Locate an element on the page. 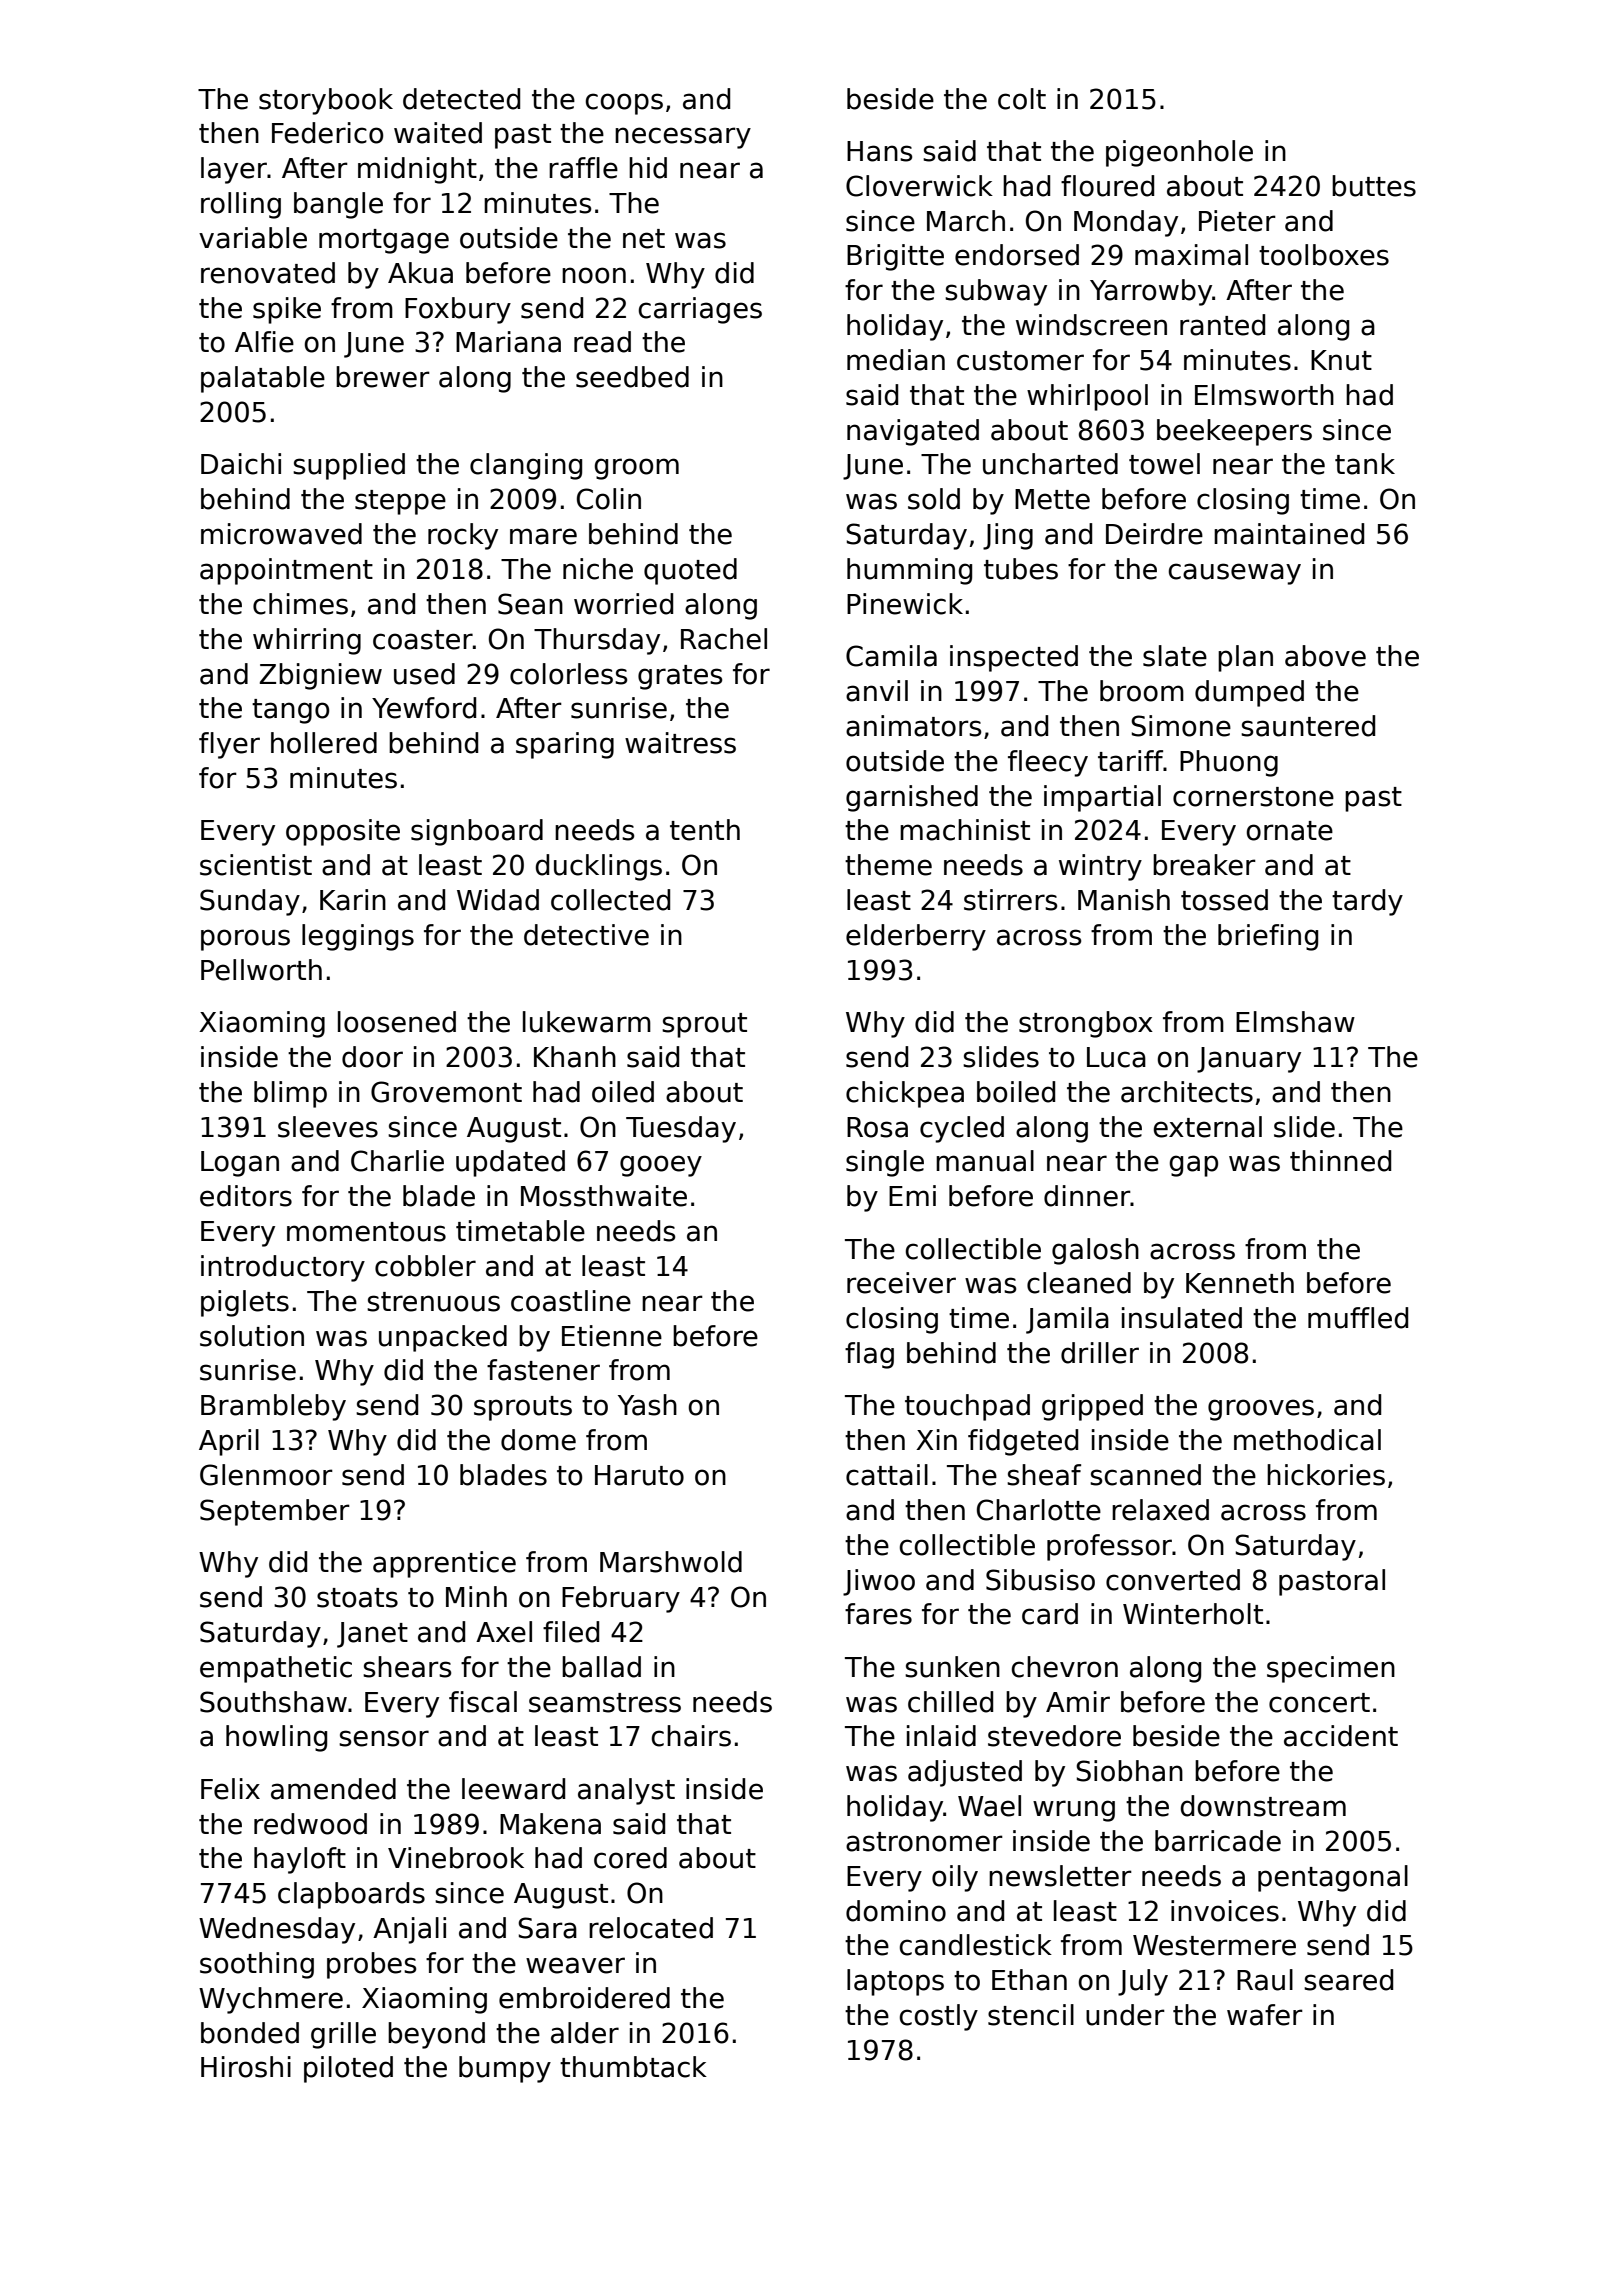 This image has width=1620, height=2292. pigeonhole is located at coordinates (1179, 153).
